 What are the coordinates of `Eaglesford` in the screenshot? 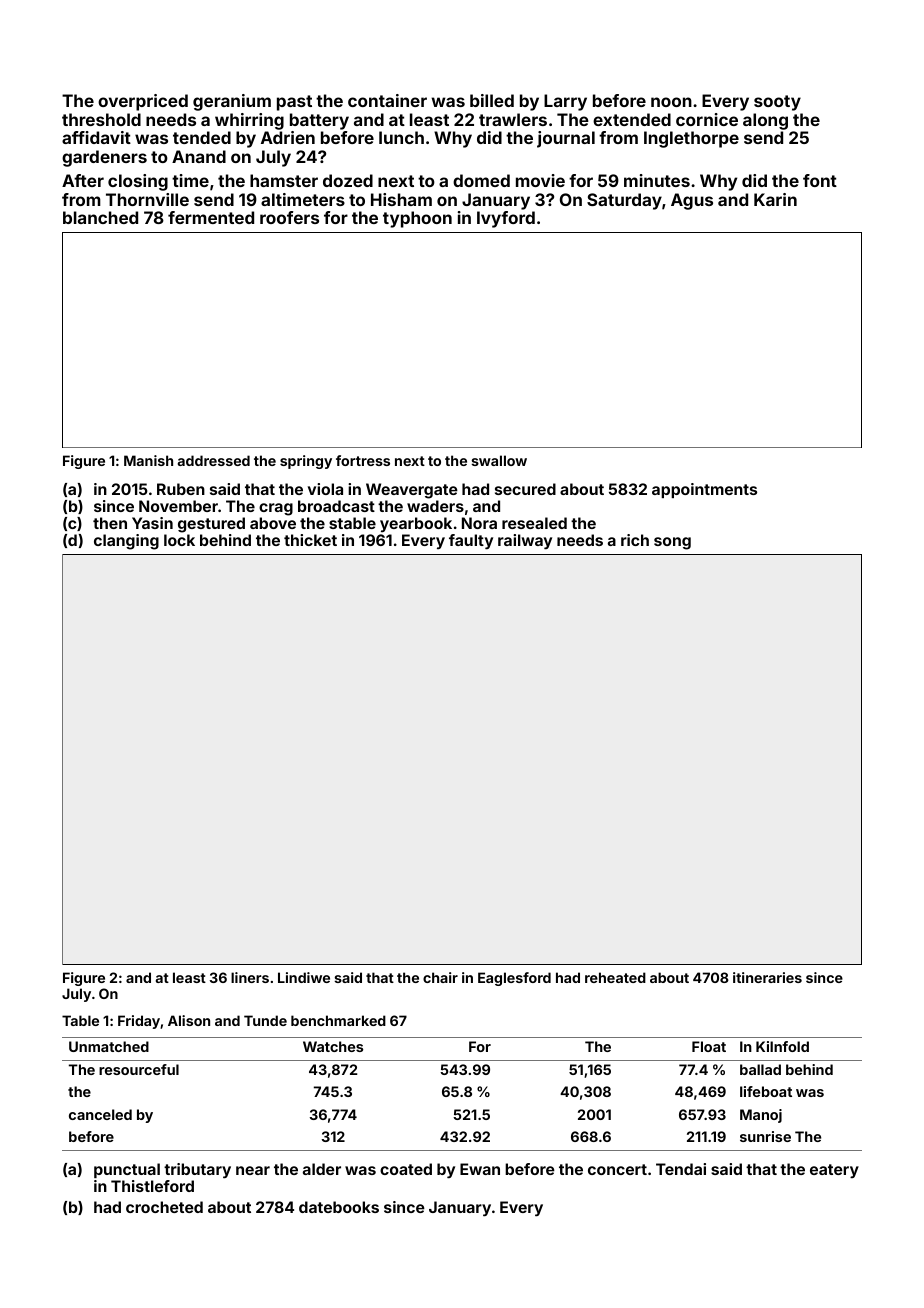 It's located at (514, 979).
